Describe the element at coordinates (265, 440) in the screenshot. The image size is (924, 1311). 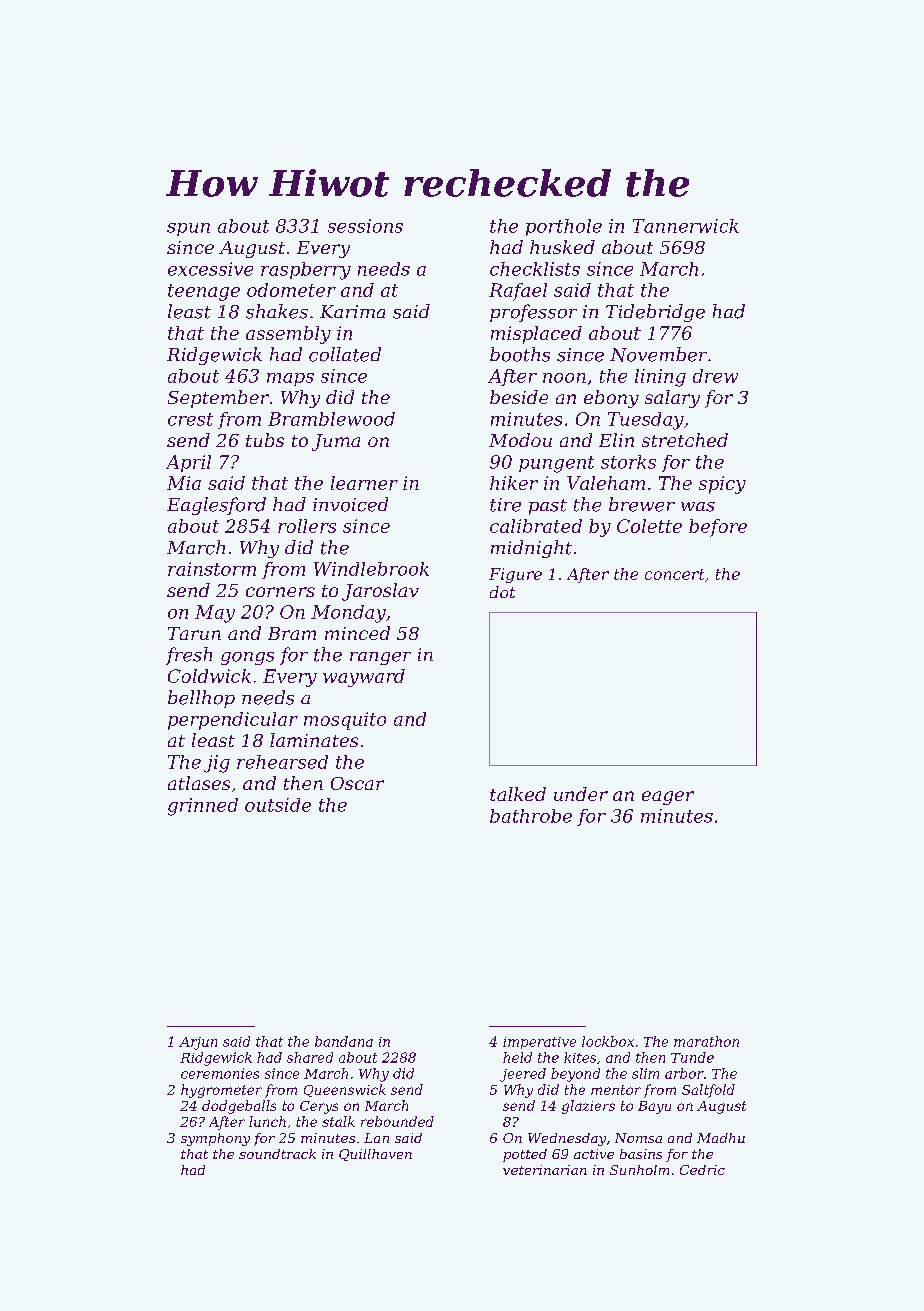
I see `tubs` at that location.
